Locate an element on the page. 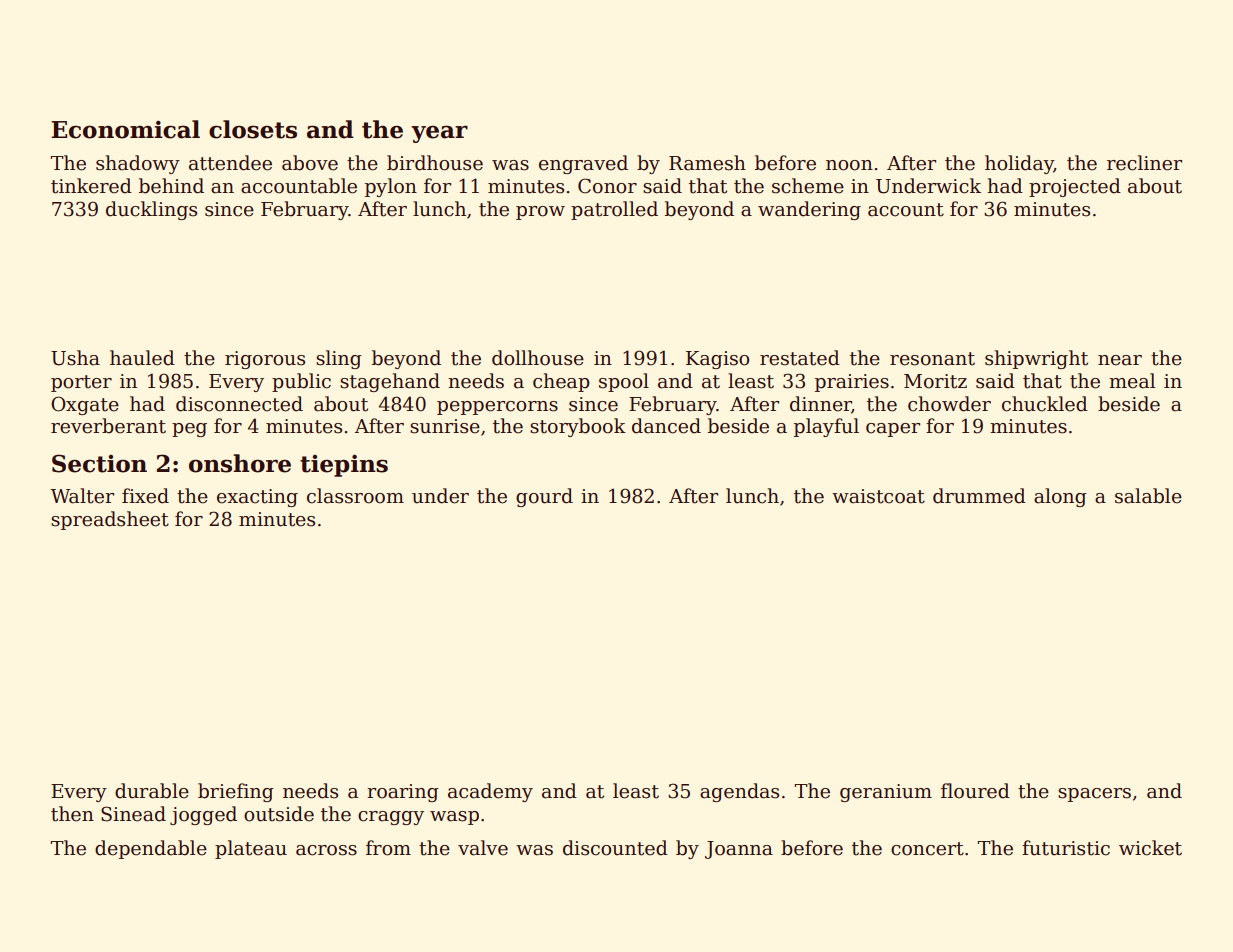  Section is located at coordinates (99, 463).
